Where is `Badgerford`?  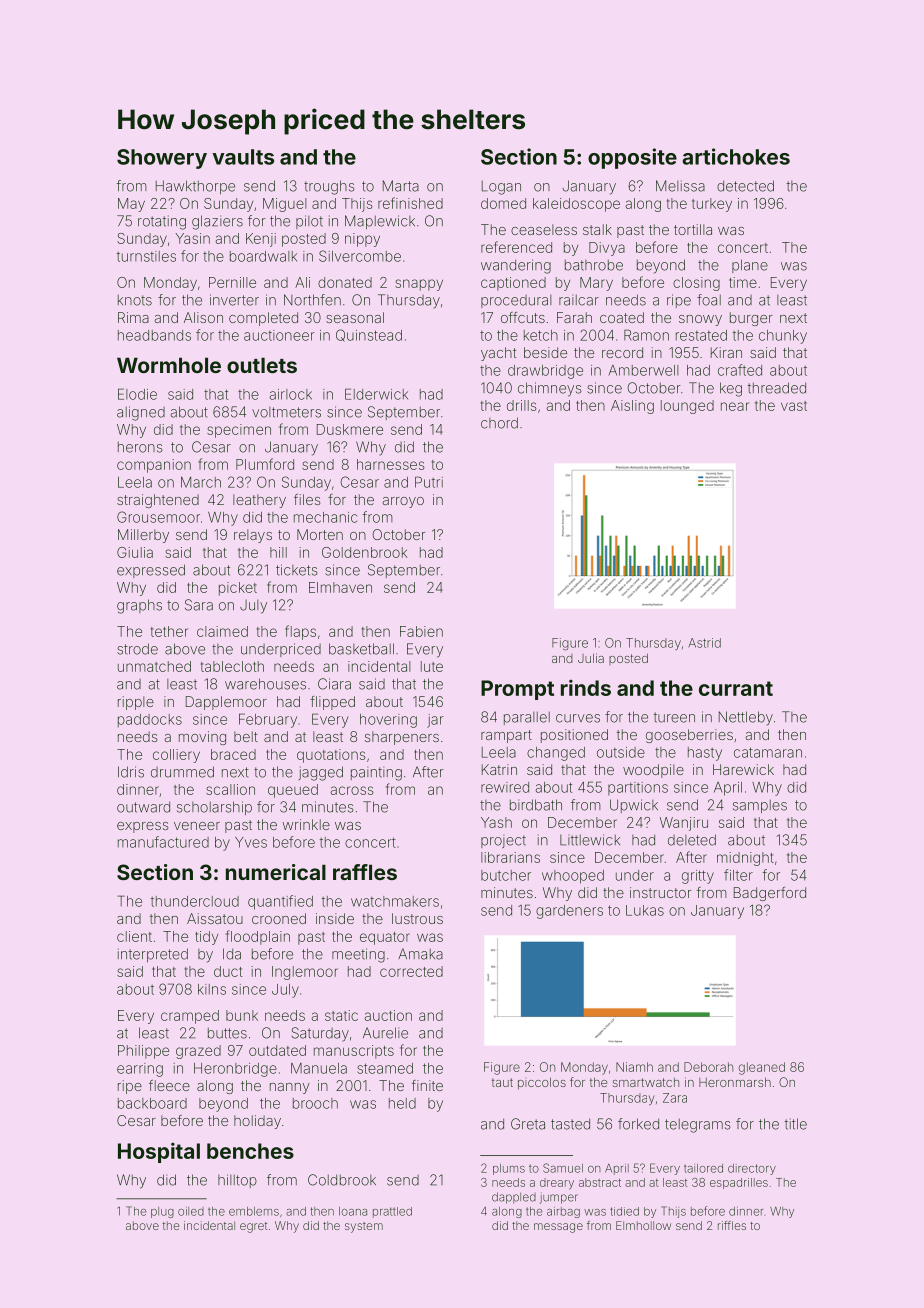
Badgerford is located at coordinates (770, 894).
